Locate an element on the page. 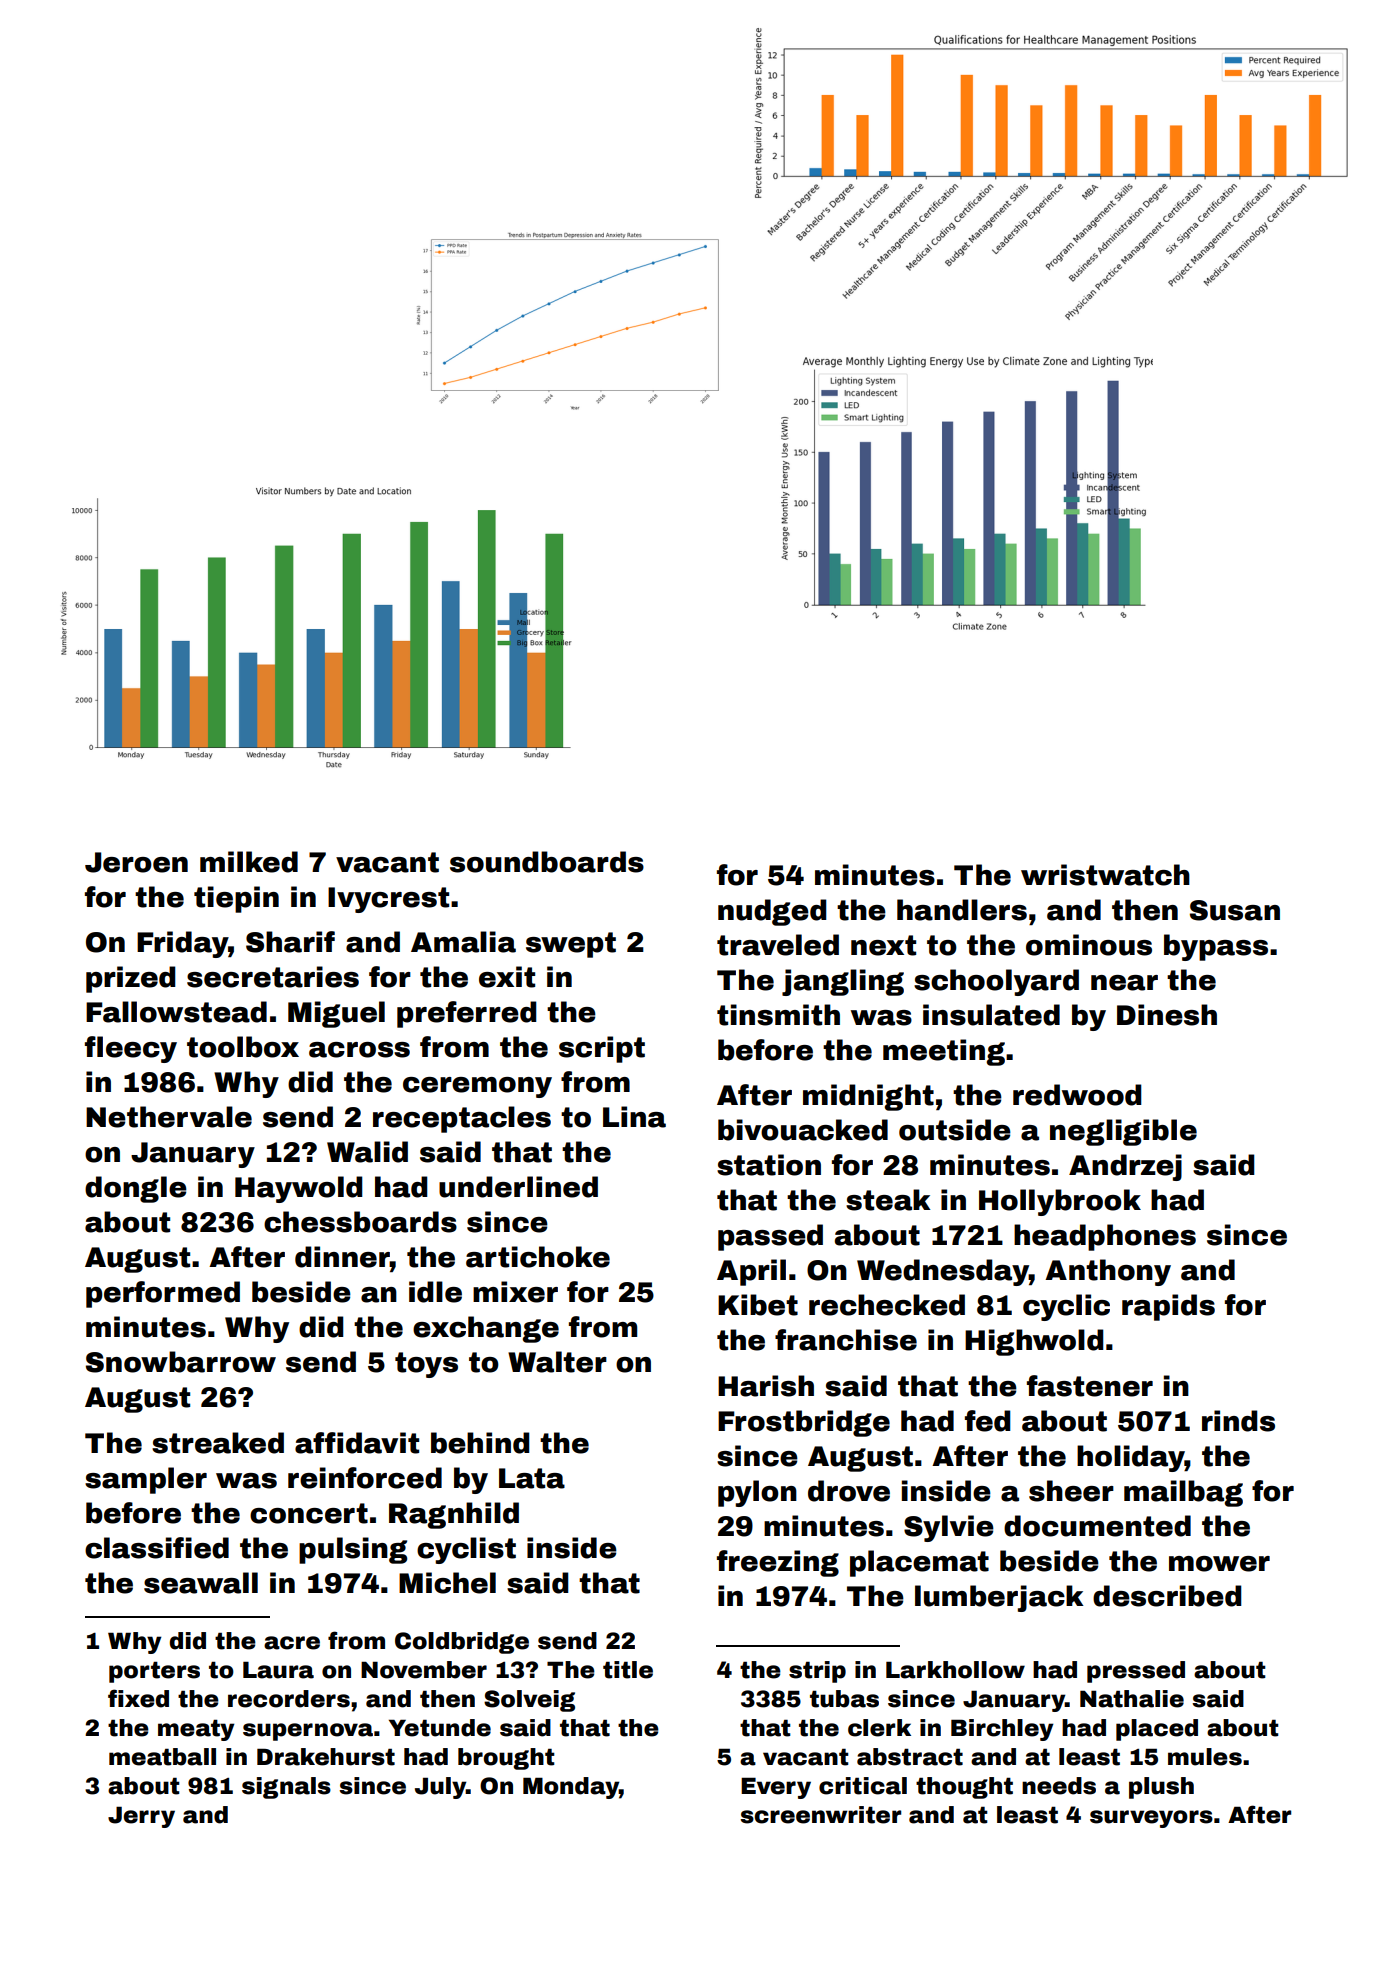 Image resolution: width=1386 pixels, height=1969 pixels. pylon is located at coordinates (757, 1493).
